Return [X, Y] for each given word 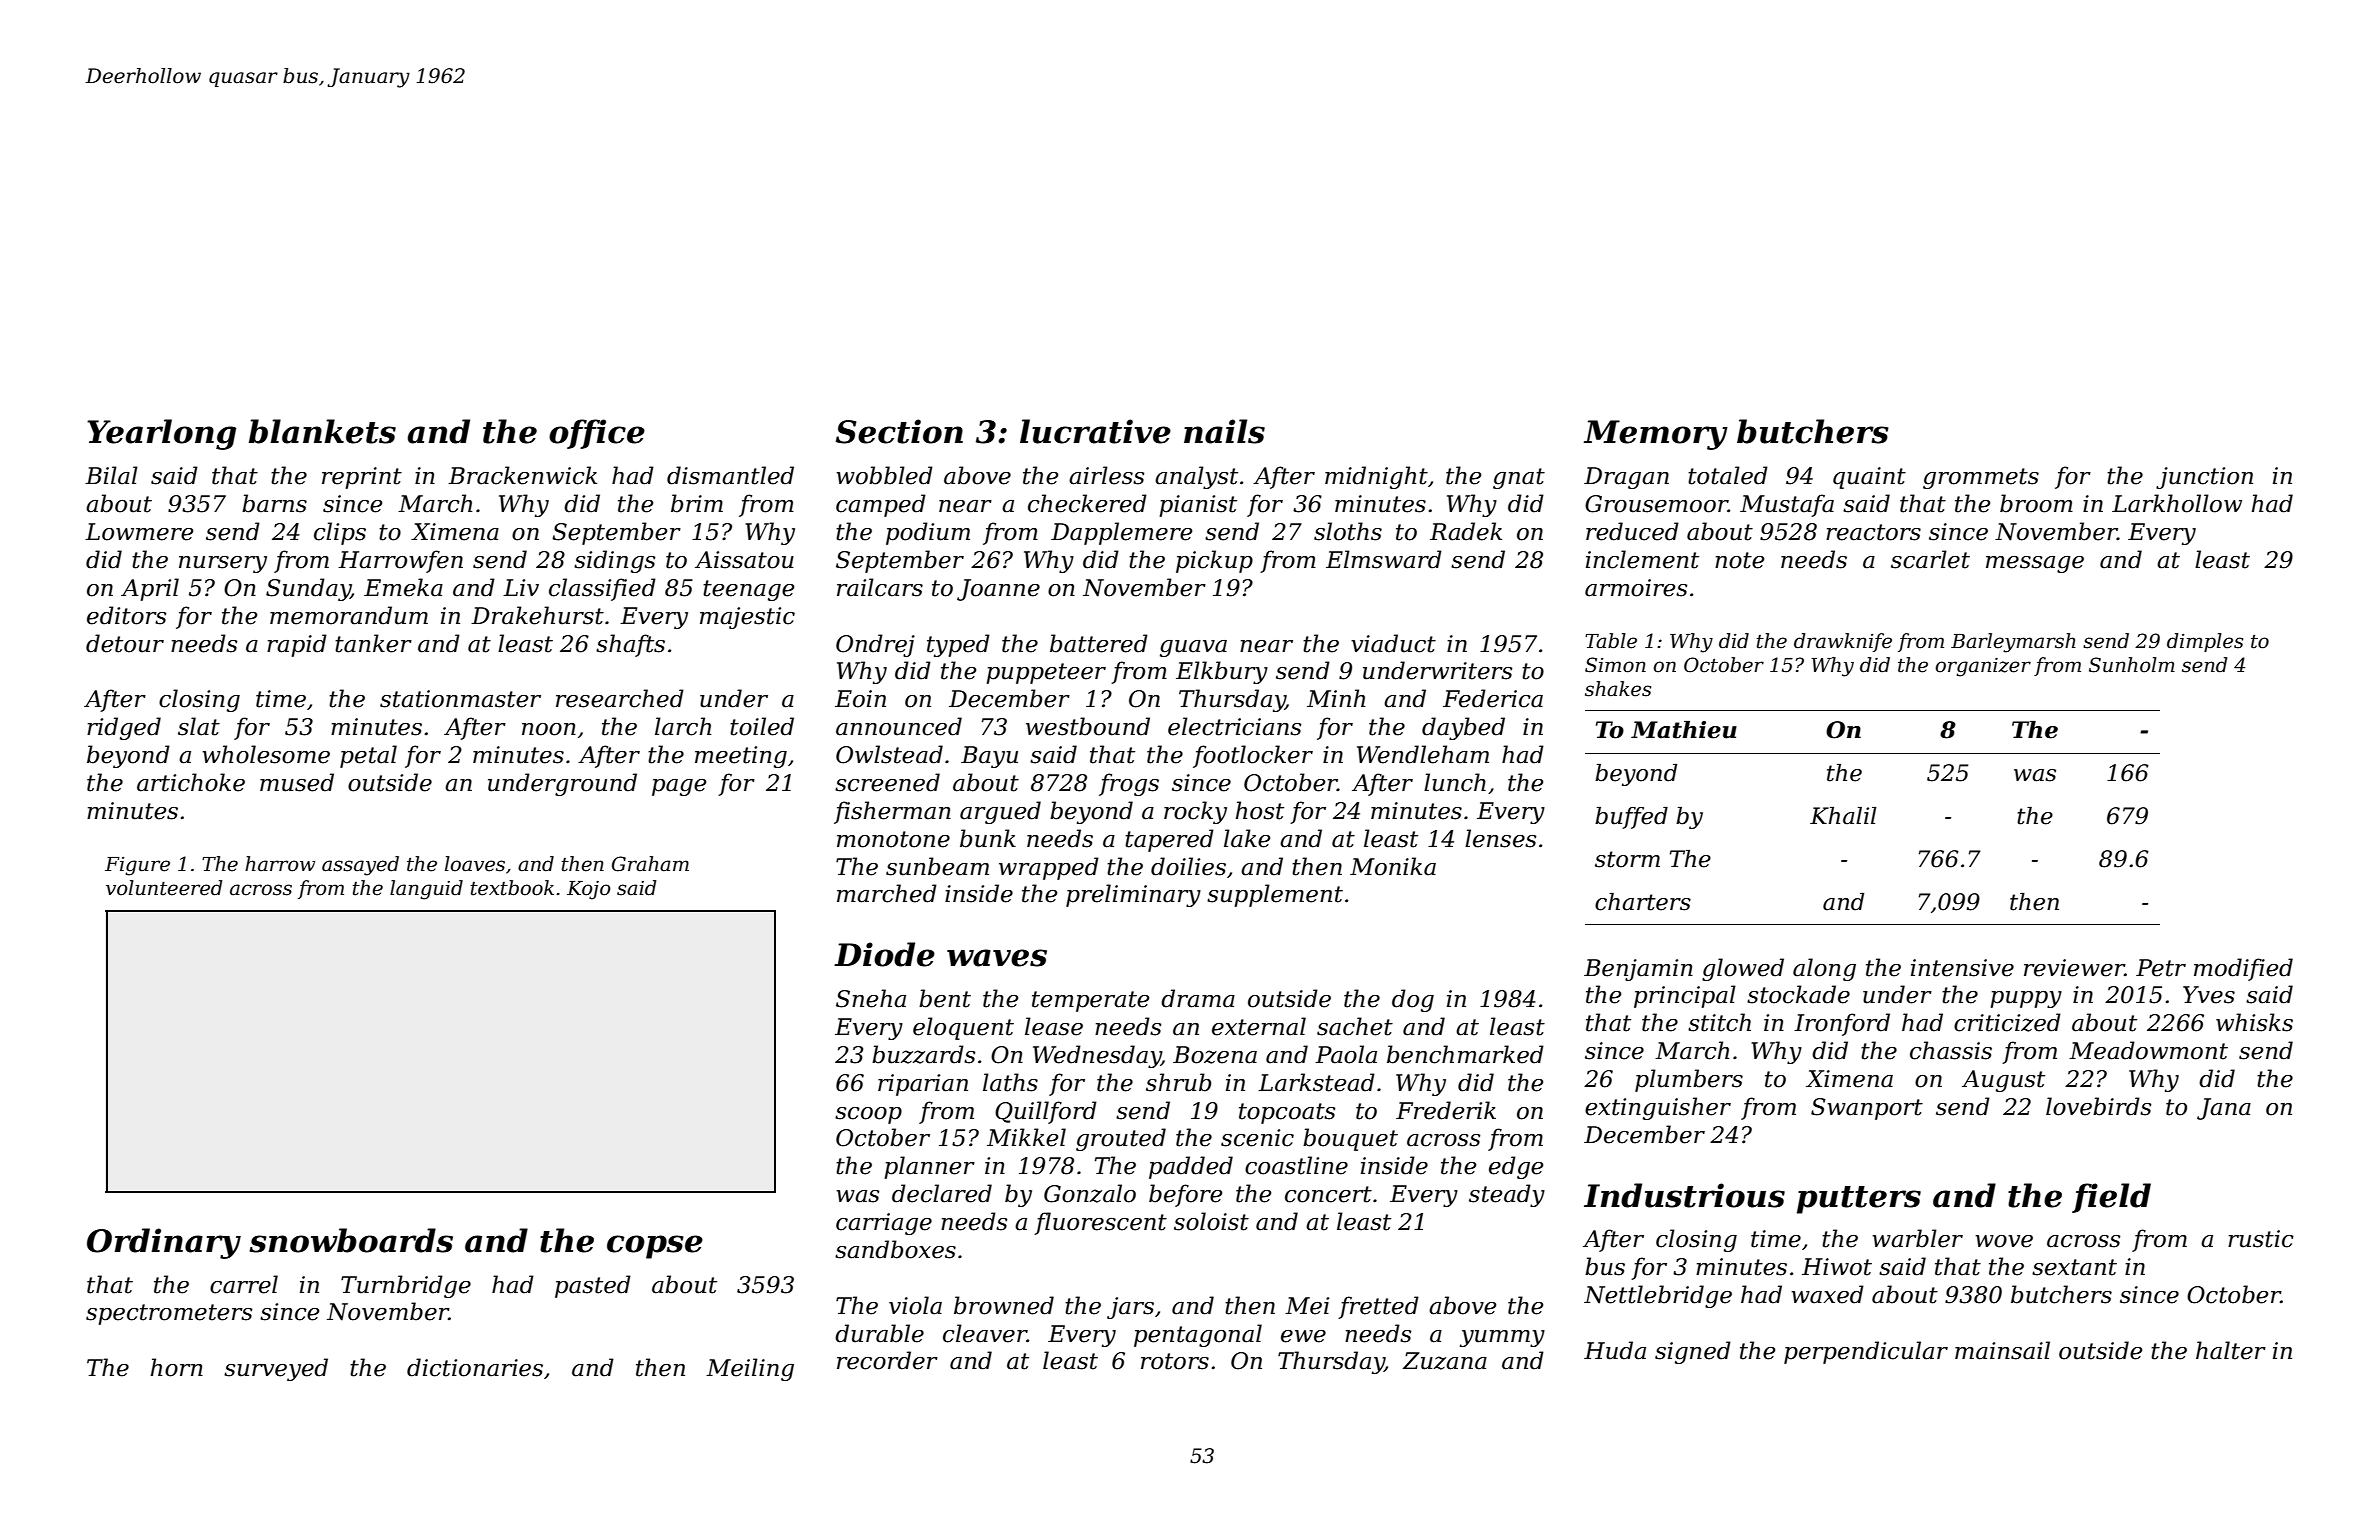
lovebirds [2098, 1106]
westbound [1088, 726]
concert [1328, 1194]
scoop [868, 1115]
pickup [1214, 561]
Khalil [1843, 816]
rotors [1175, 1361]
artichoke [191, 782]
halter [2231, 1350]
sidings [614, 561]
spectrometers [169, 1314]
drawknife [1843, 642]
